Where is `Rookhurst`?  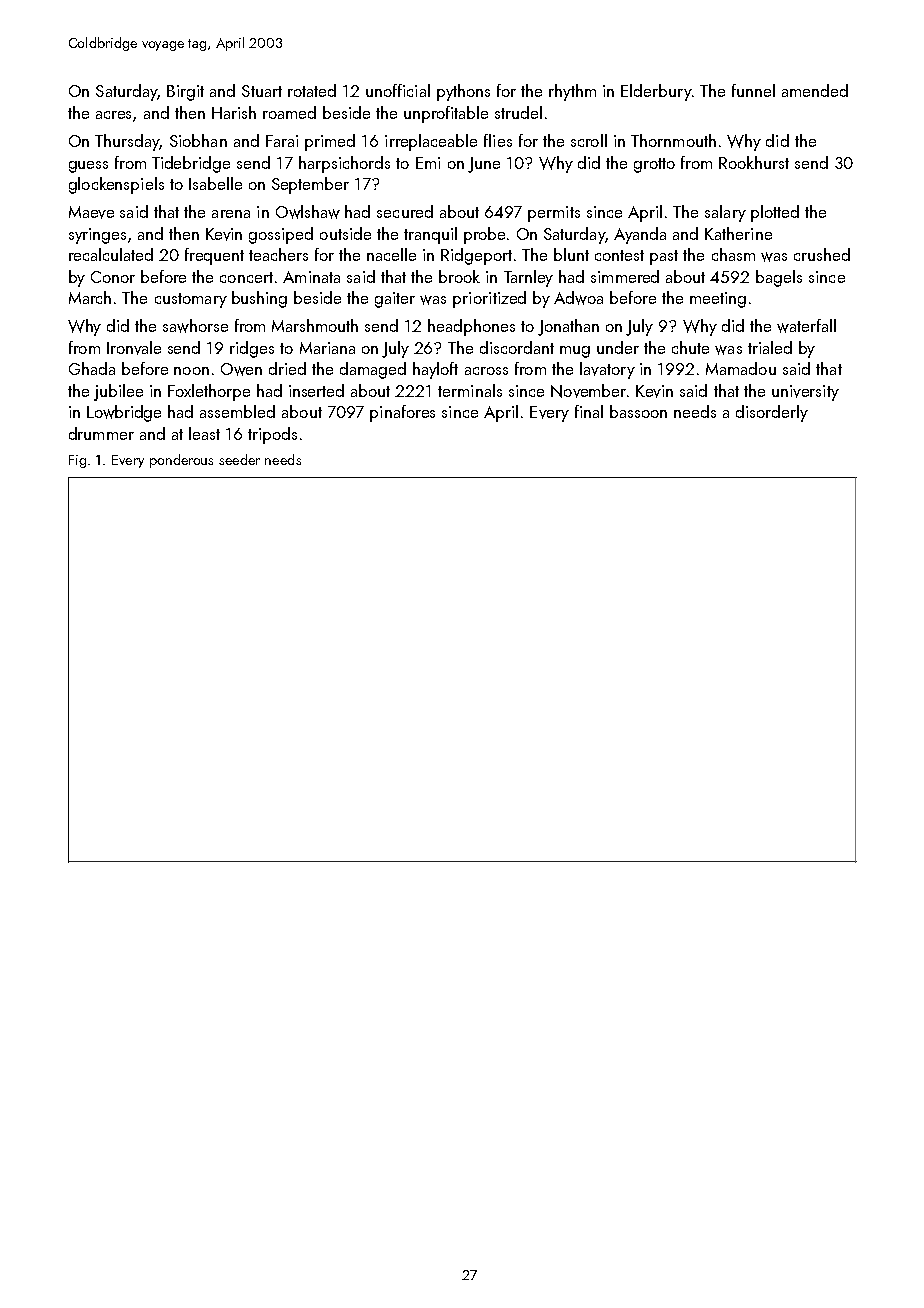 Rookhurst is located at coordinates (754, 162).
